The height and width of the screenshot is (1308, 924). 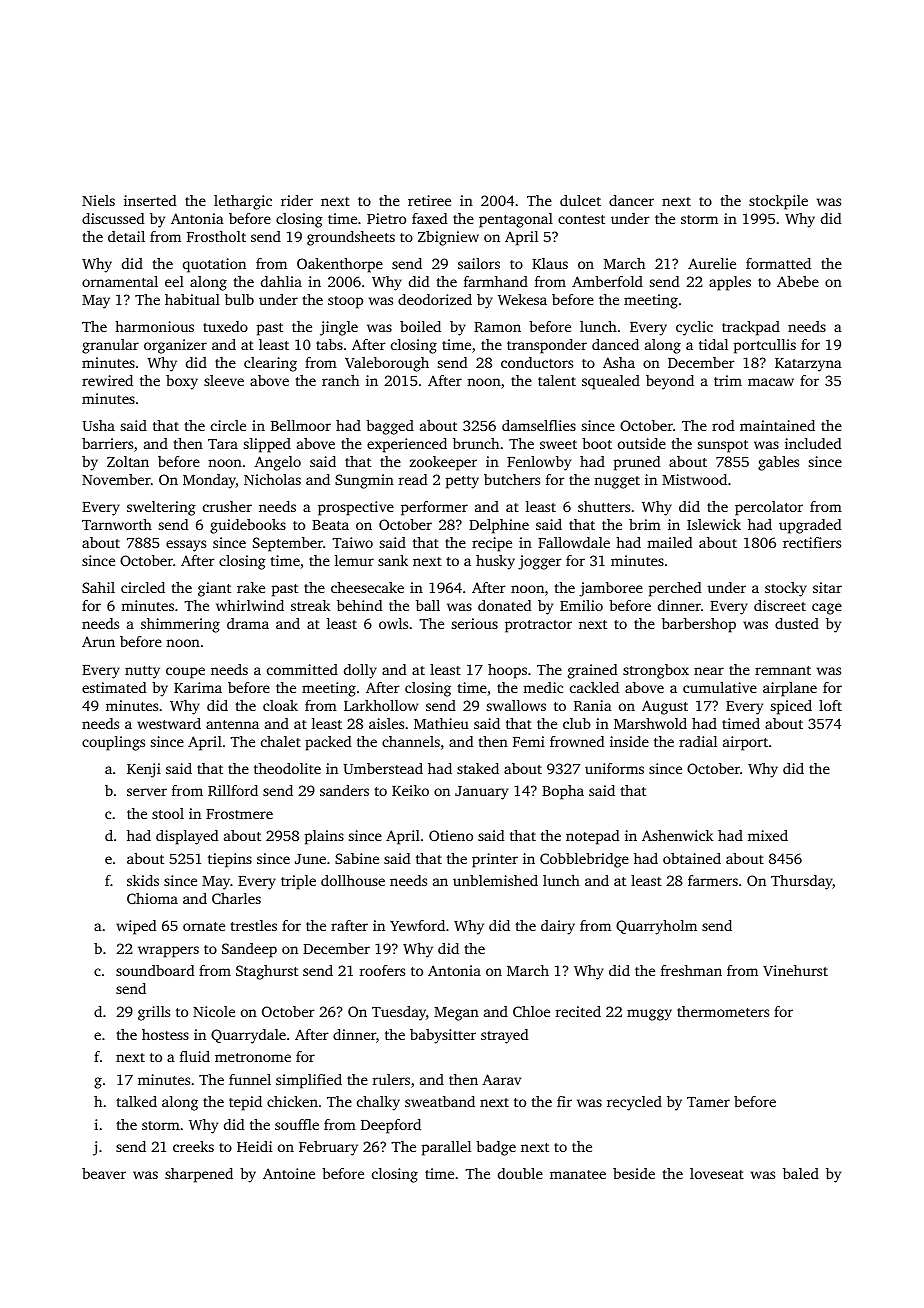 What do you see at coordinates (615, 344) in the screenshot?
I see `danced` at bounding box center [615, 344].
